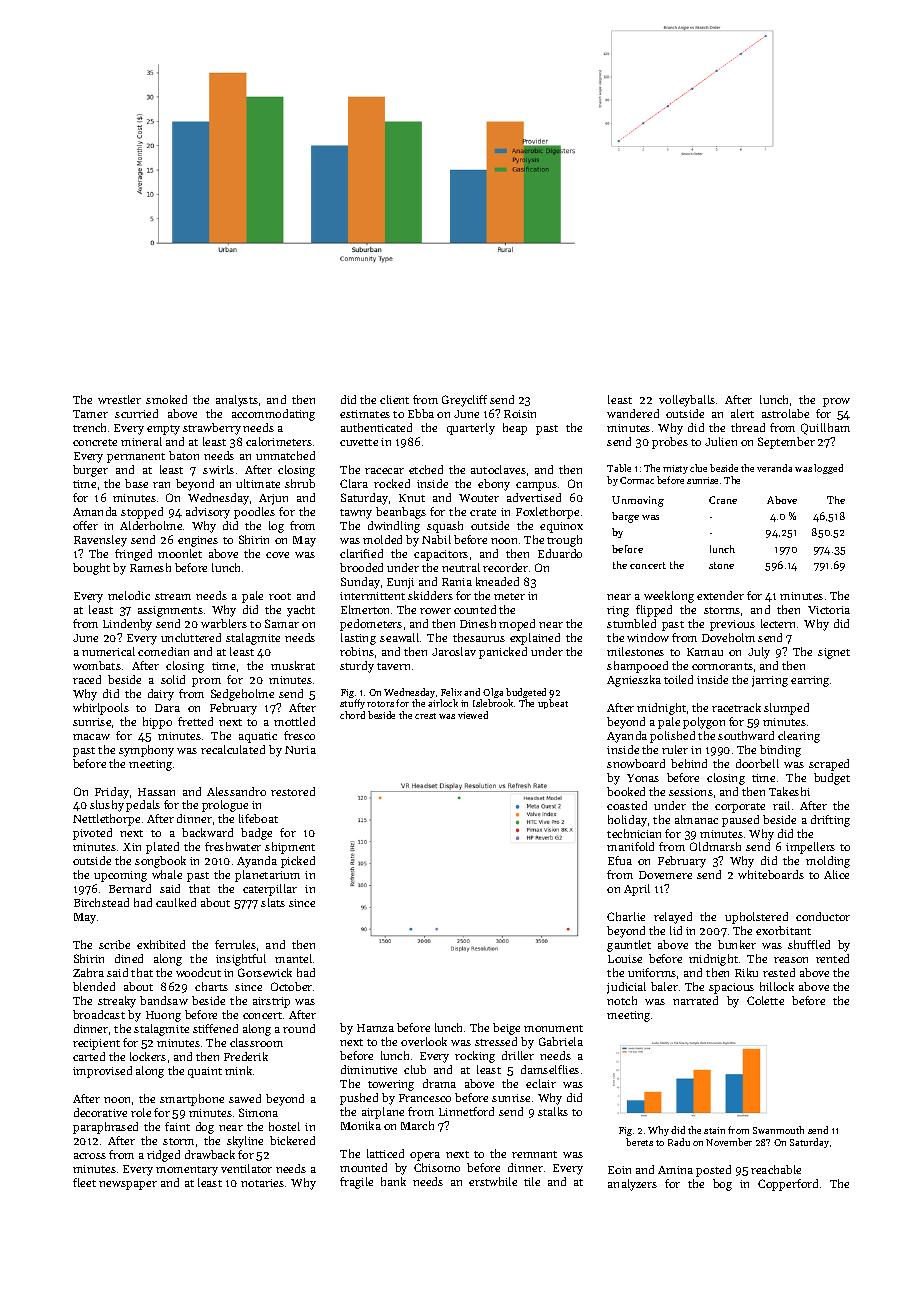  Describe the element at coordinates (128, 1185) in the page. I see `newspaper` at that location.
